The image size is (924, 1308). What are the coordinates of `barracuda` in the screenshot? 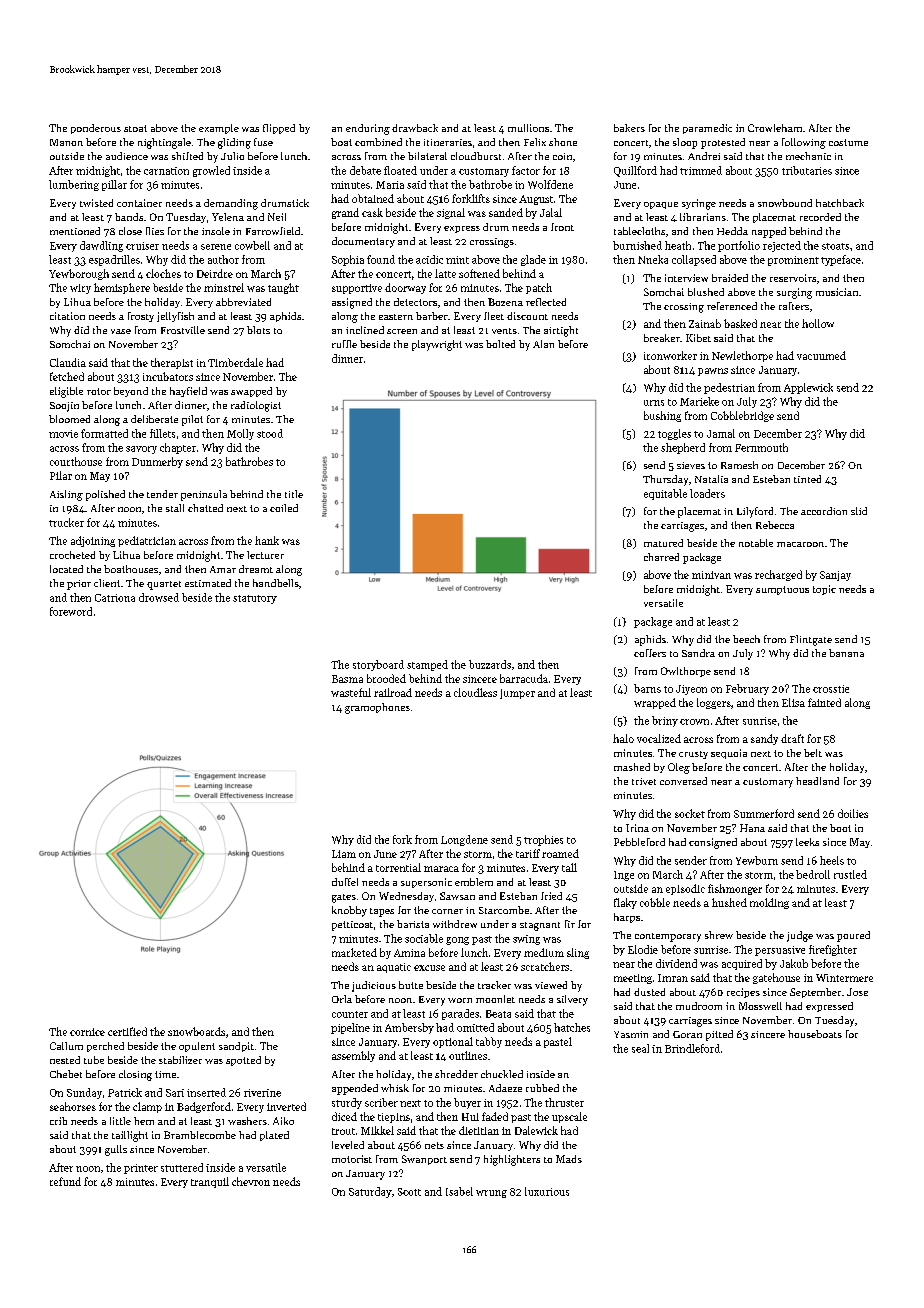 It's located at (524, 678).
